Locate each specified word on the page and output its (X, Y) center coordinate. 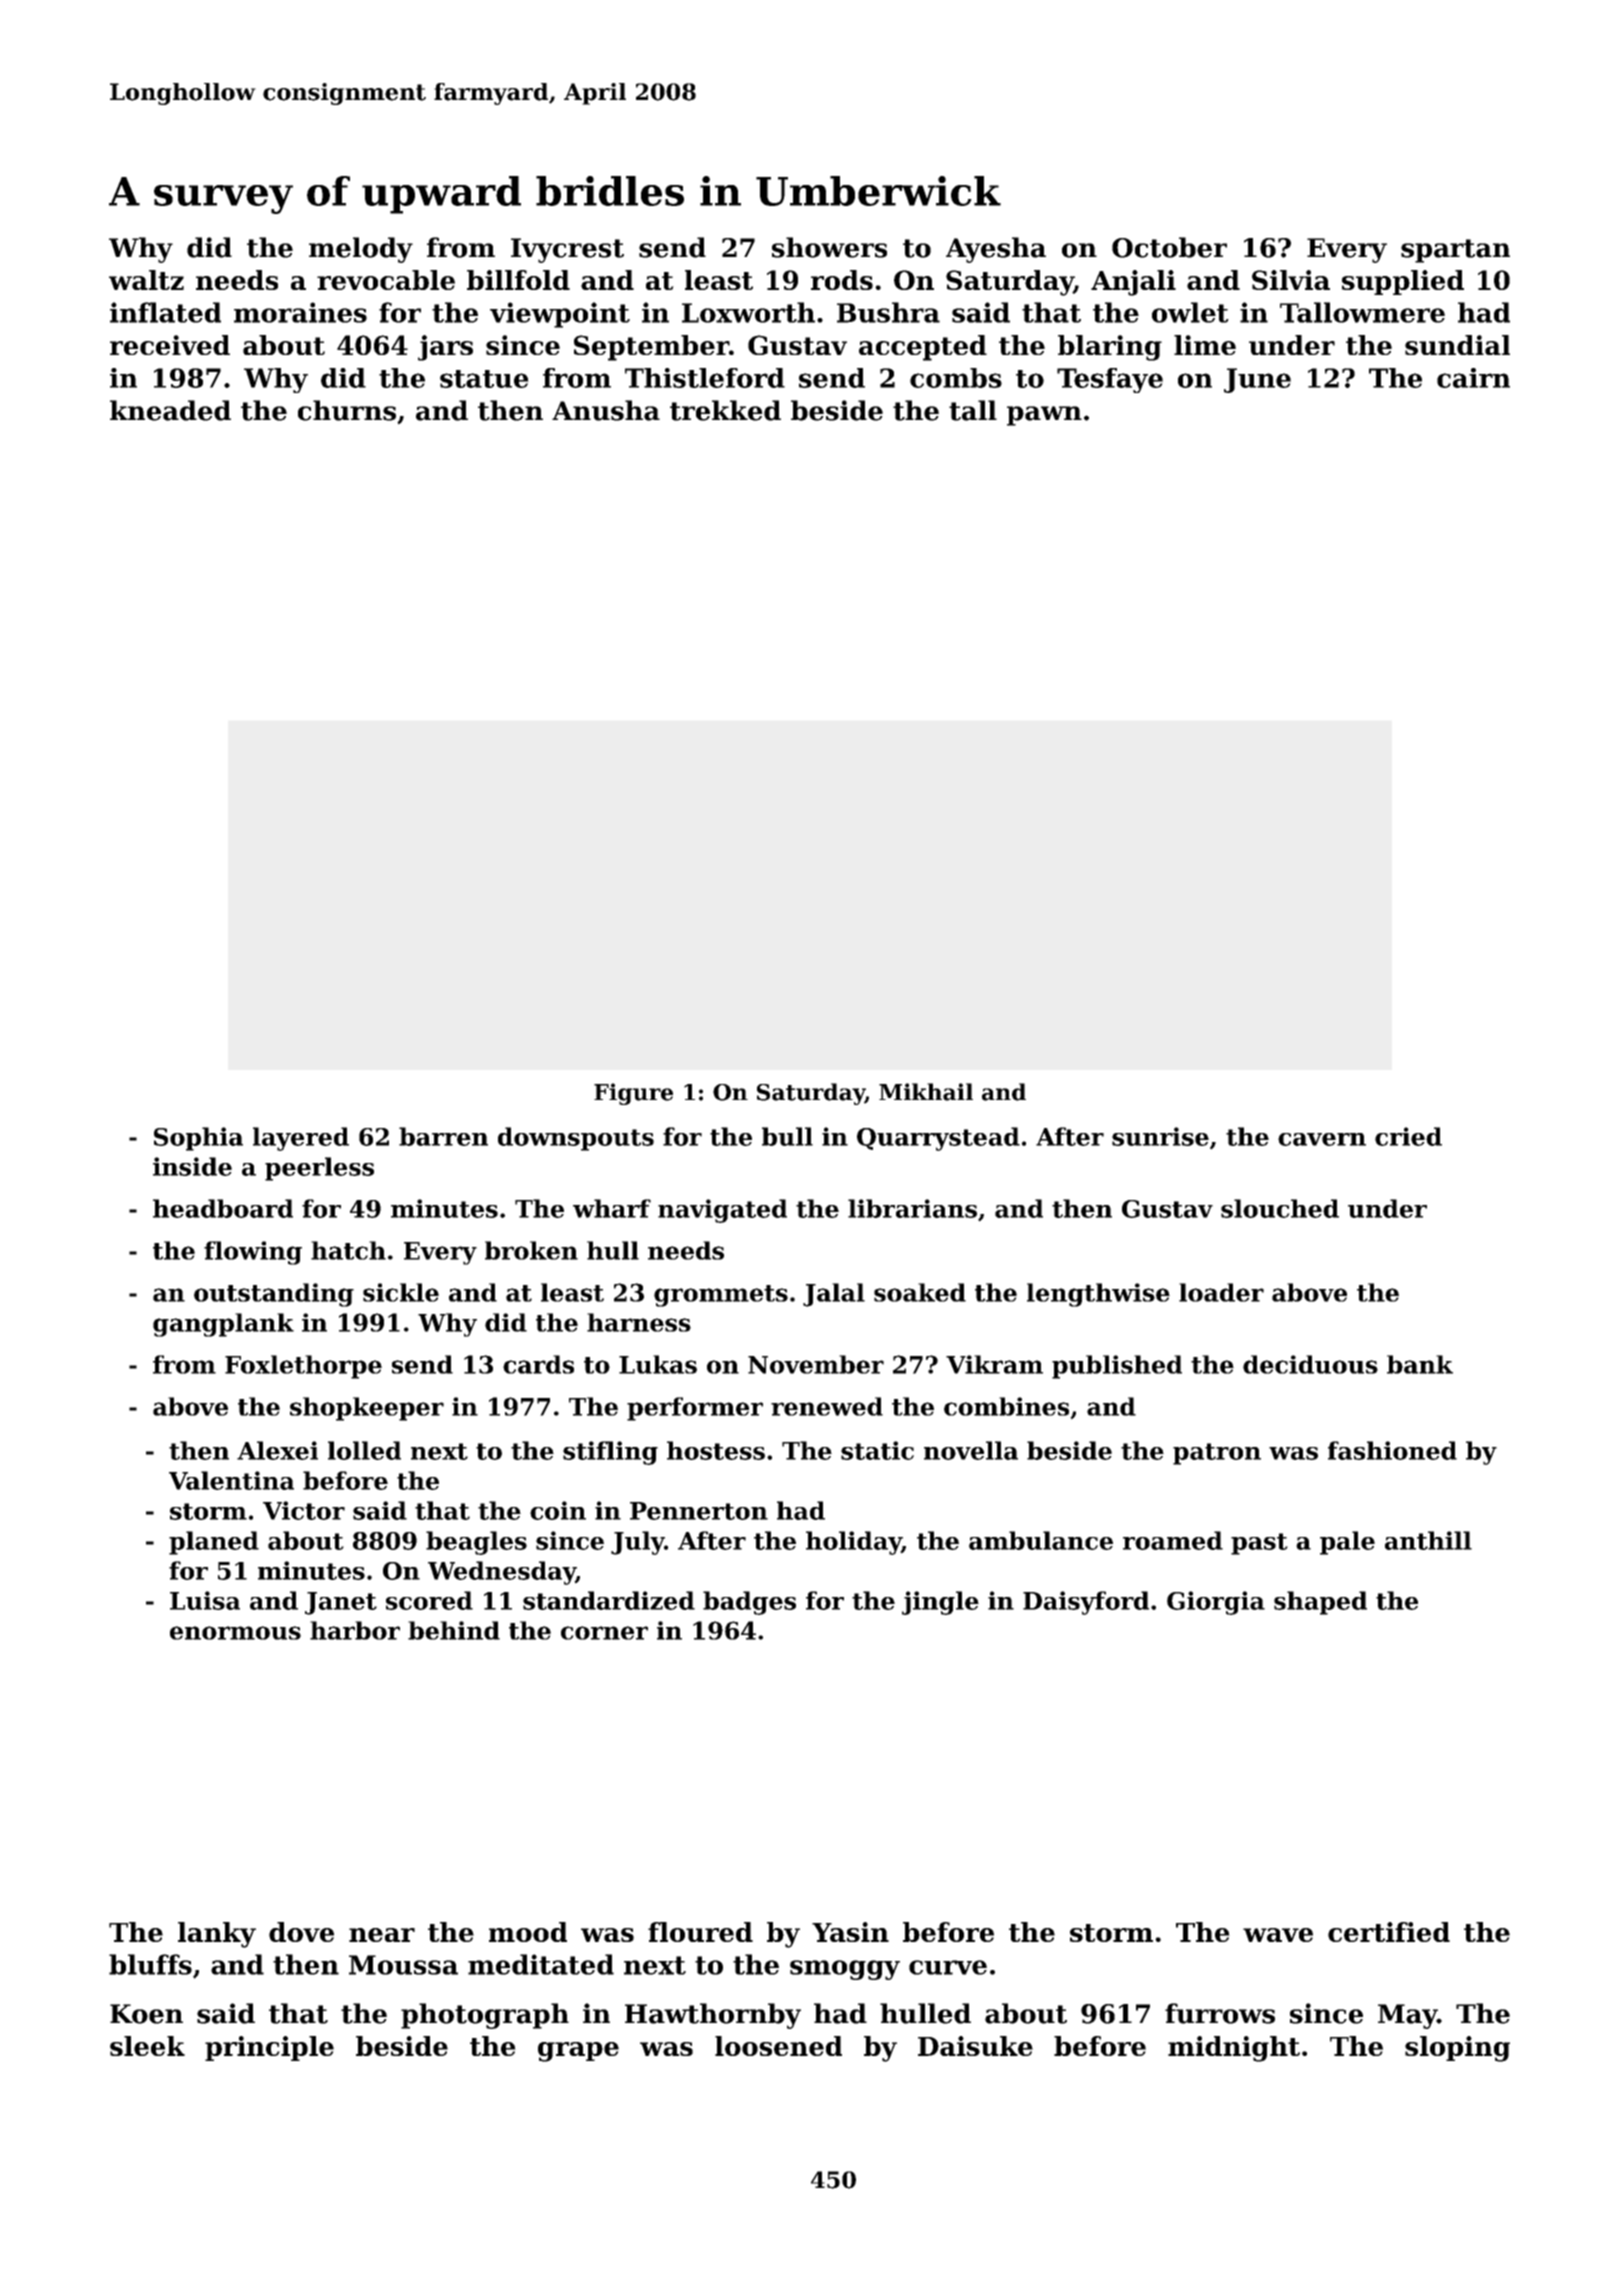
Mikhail (926, 1092)
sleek (147, 2046)
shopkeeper (367, 1409)
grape (578, 2052)
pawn (1044, 416)
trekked (725, 410)
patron (1217, 1454)
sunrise (1160, 1136)
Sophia (198, 1139)
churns (347, 410)
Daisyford (1086, 1603)
